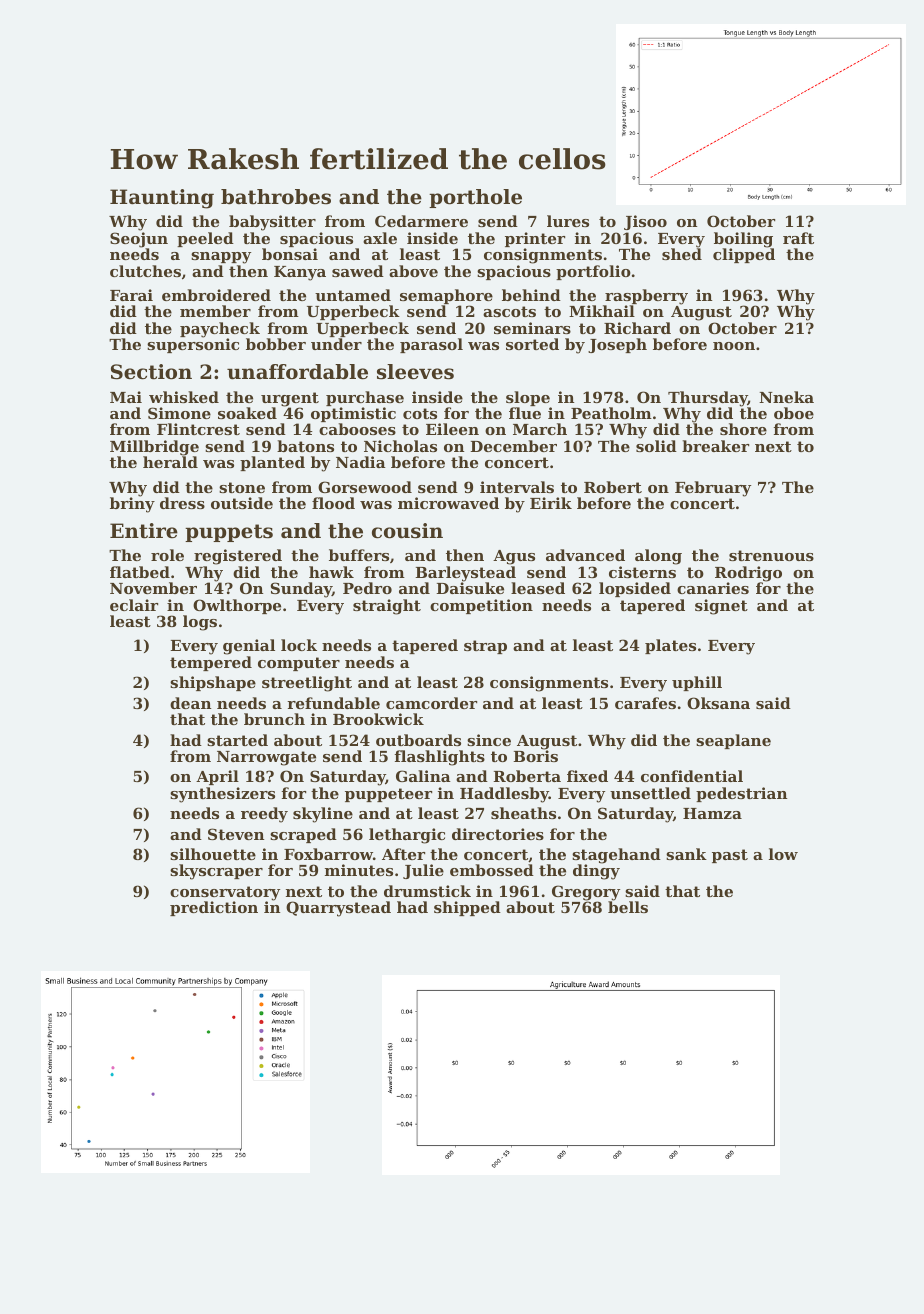 The image size is (924, 1314). Describe the element at coordinates (798, 238) in the document. I see `raft` at that location.
